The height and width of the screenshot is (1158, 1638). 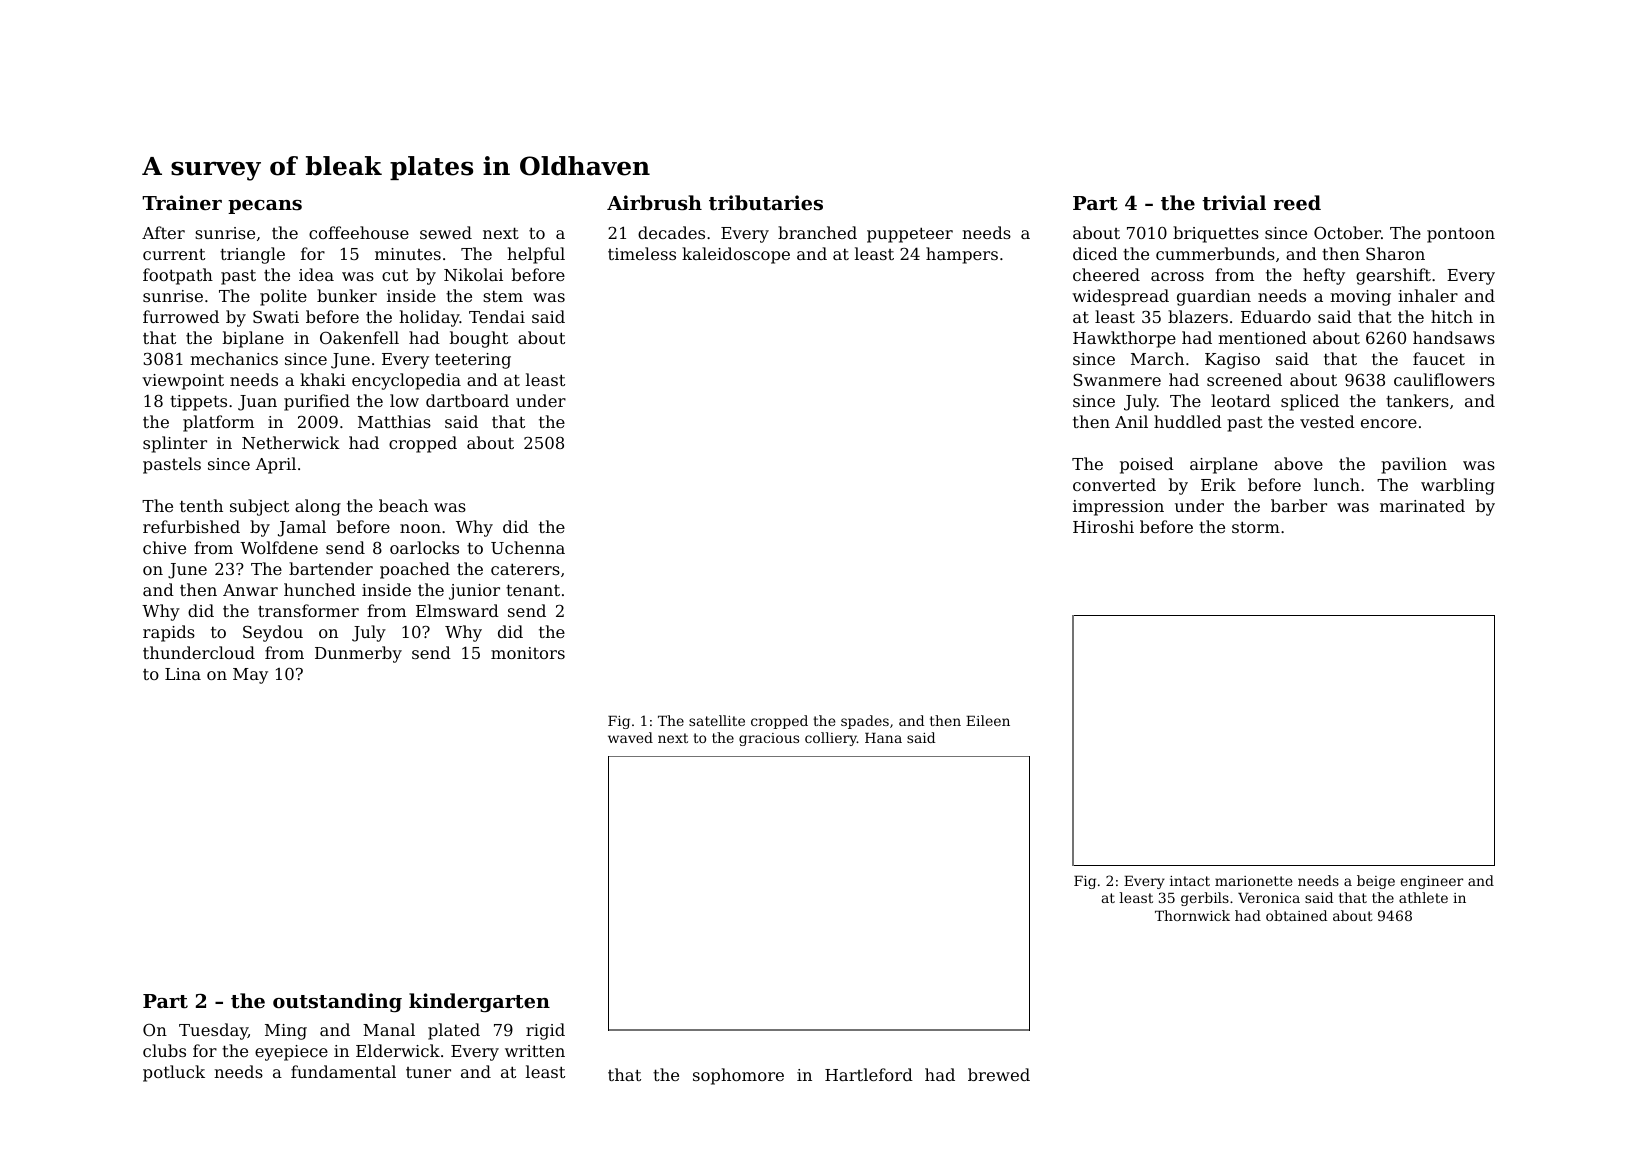 I want to click on storm, so click(x=1256, y=527).
